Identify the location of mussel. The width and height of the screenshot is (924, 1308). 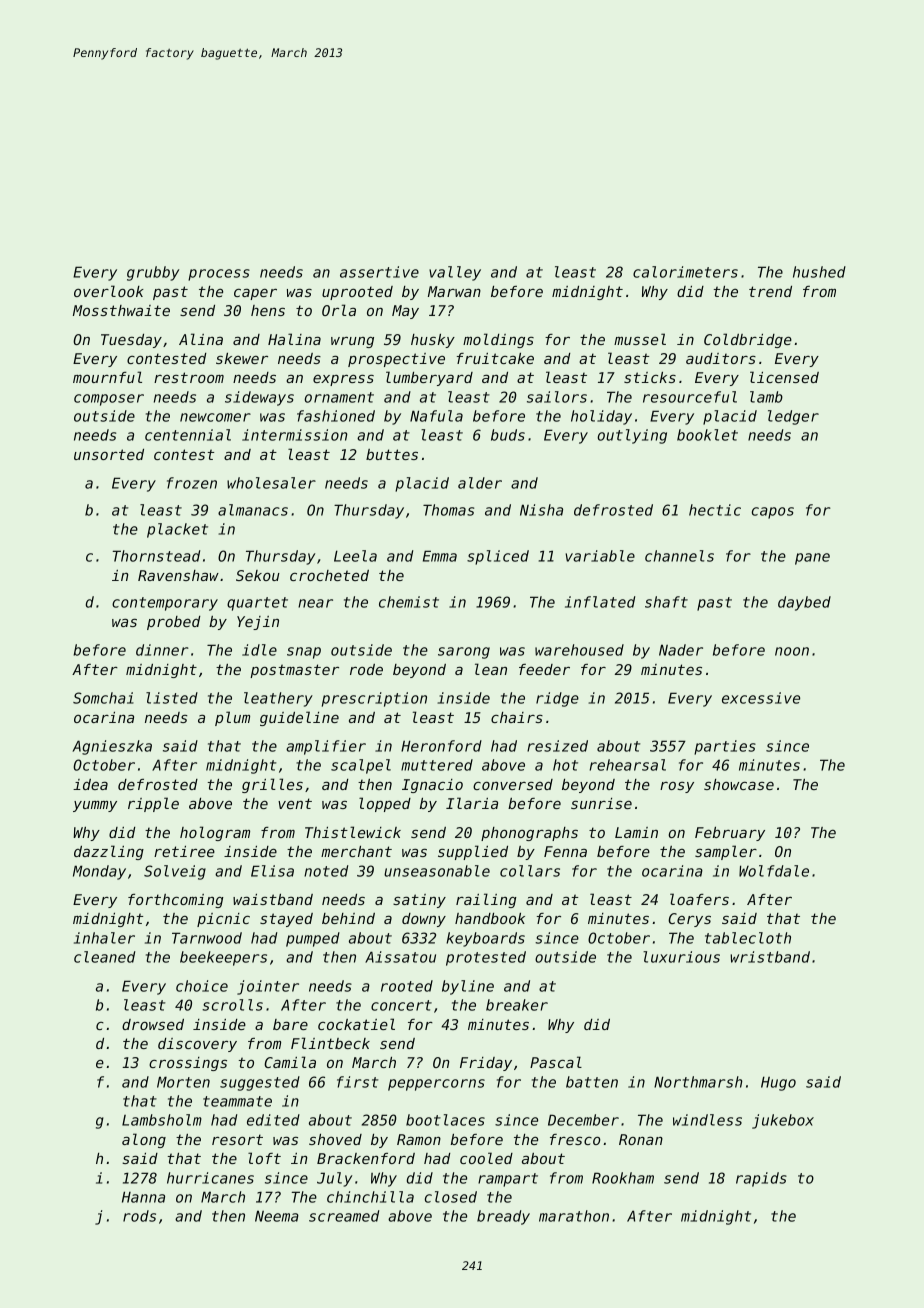
(640, 339).
